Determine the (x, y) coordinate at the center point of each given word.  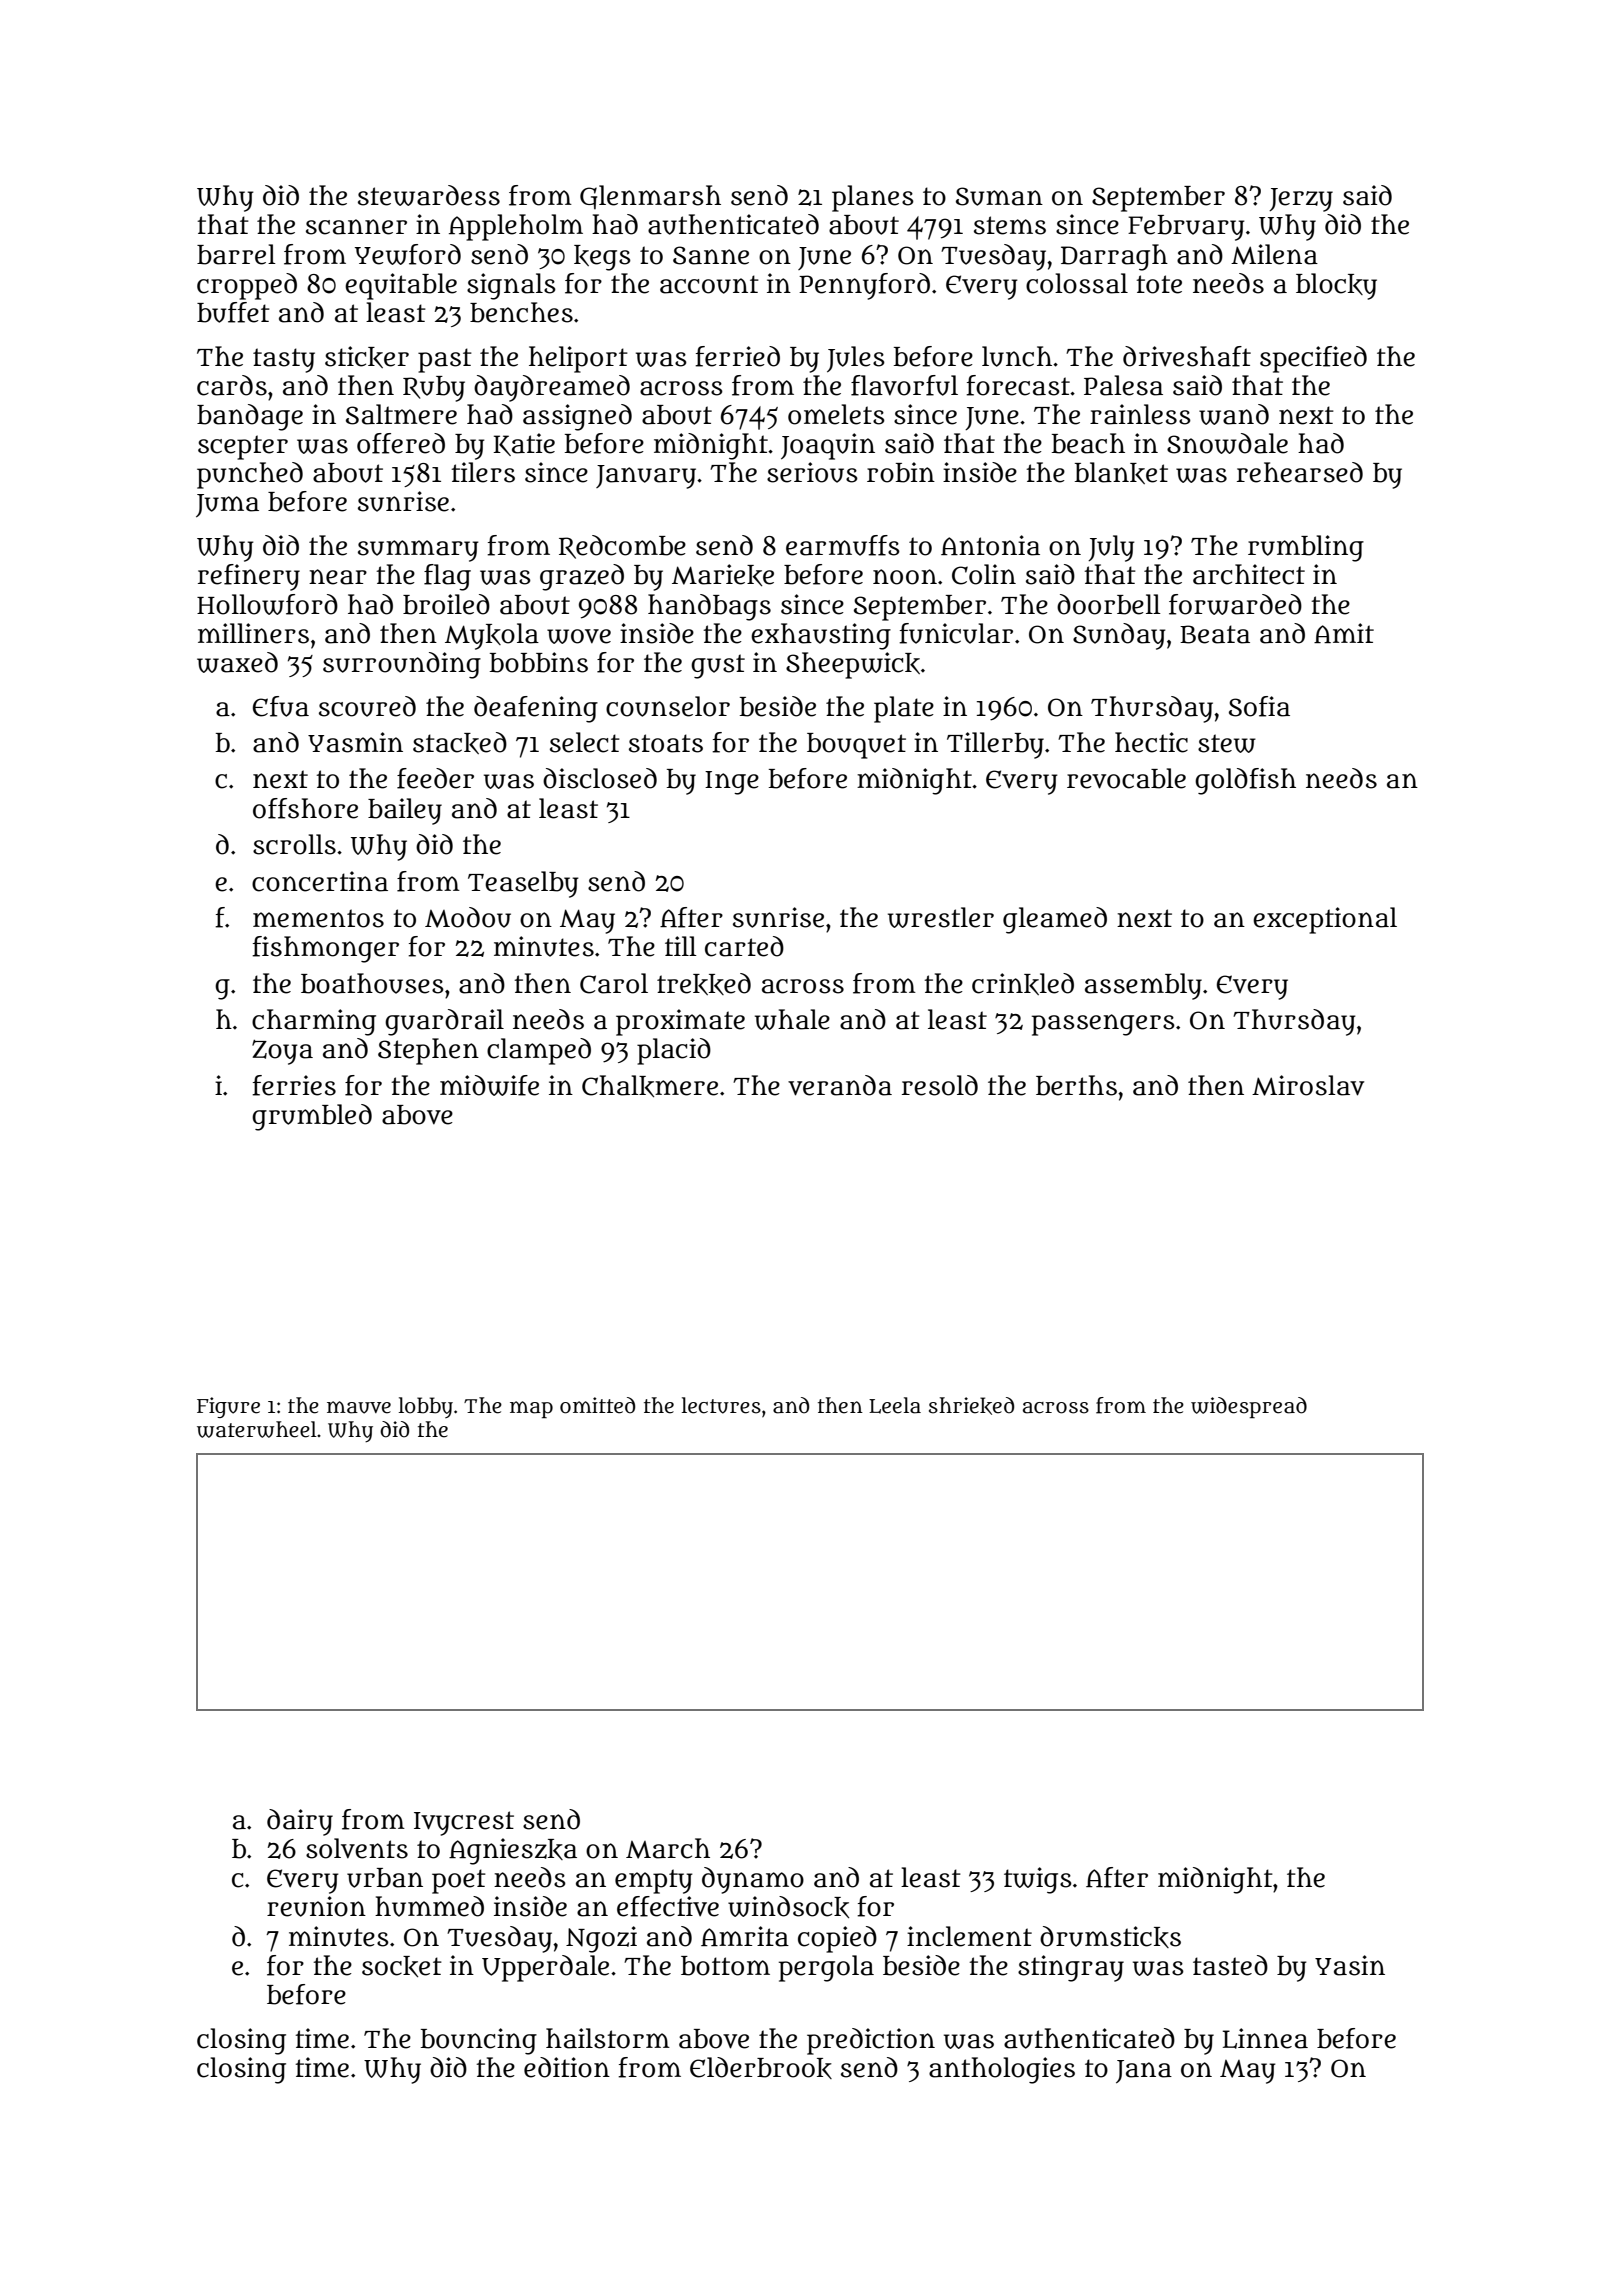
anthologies (1002, 2070)
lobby (426, 1407)
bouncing (479, 2041)
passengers (1103, 1025)
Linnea (1265, 2038)
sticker (367, 357)
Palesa (1123, 385)
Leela (895, 1405)
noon (905, 577)
